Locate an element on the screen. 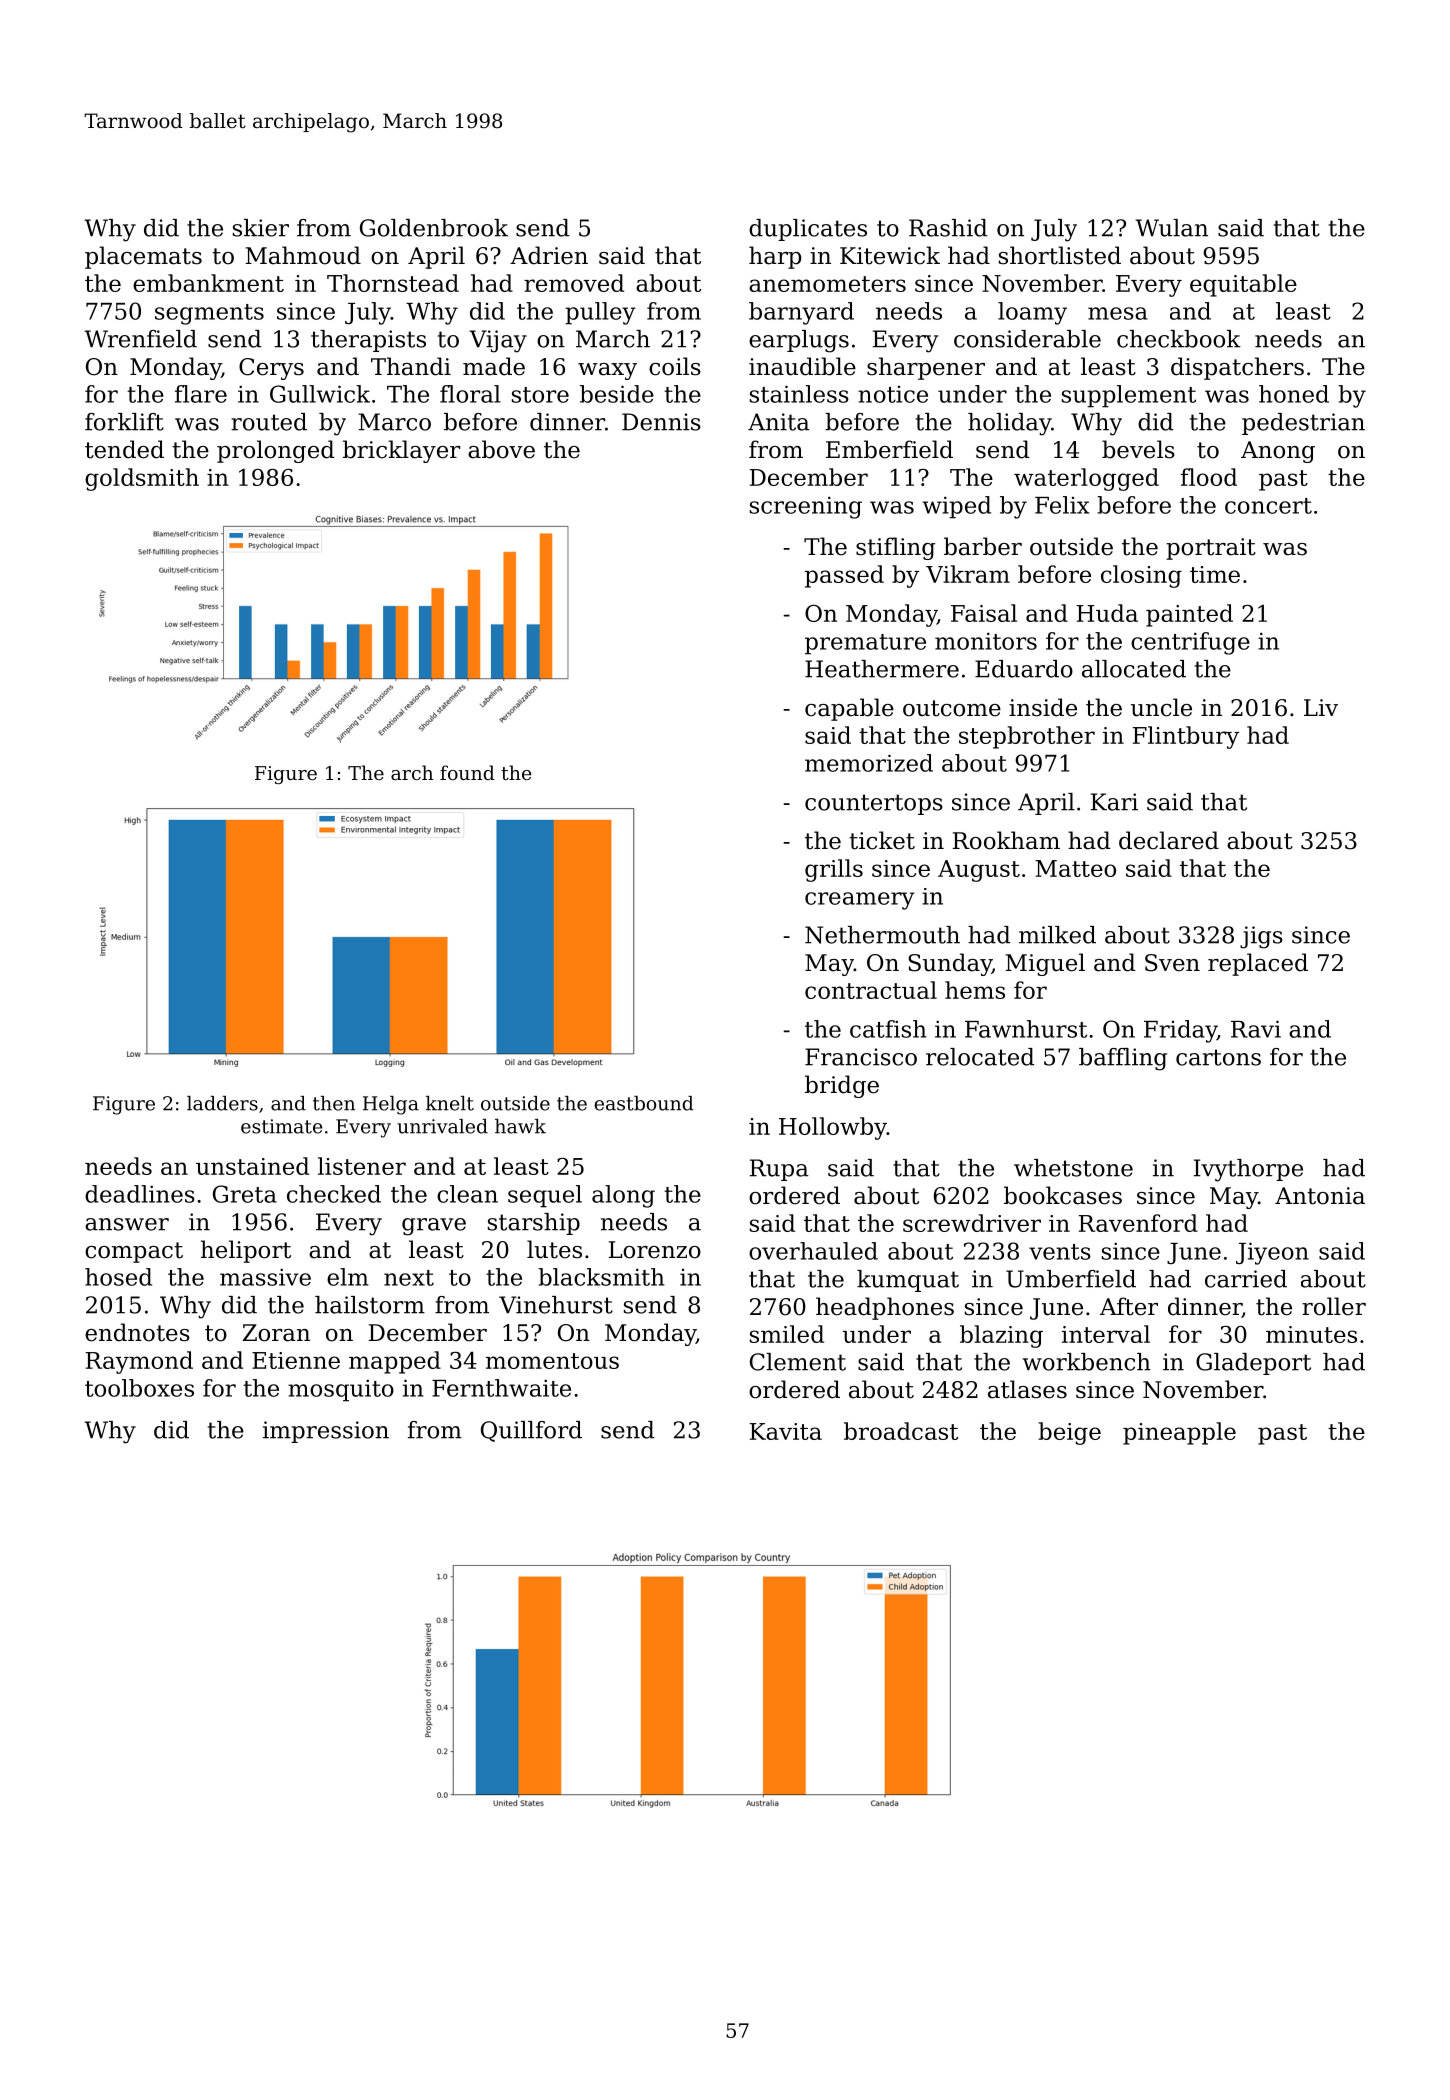 This screenshot has height=2100, width=1450. along is located at coordinates (623, 1196).
